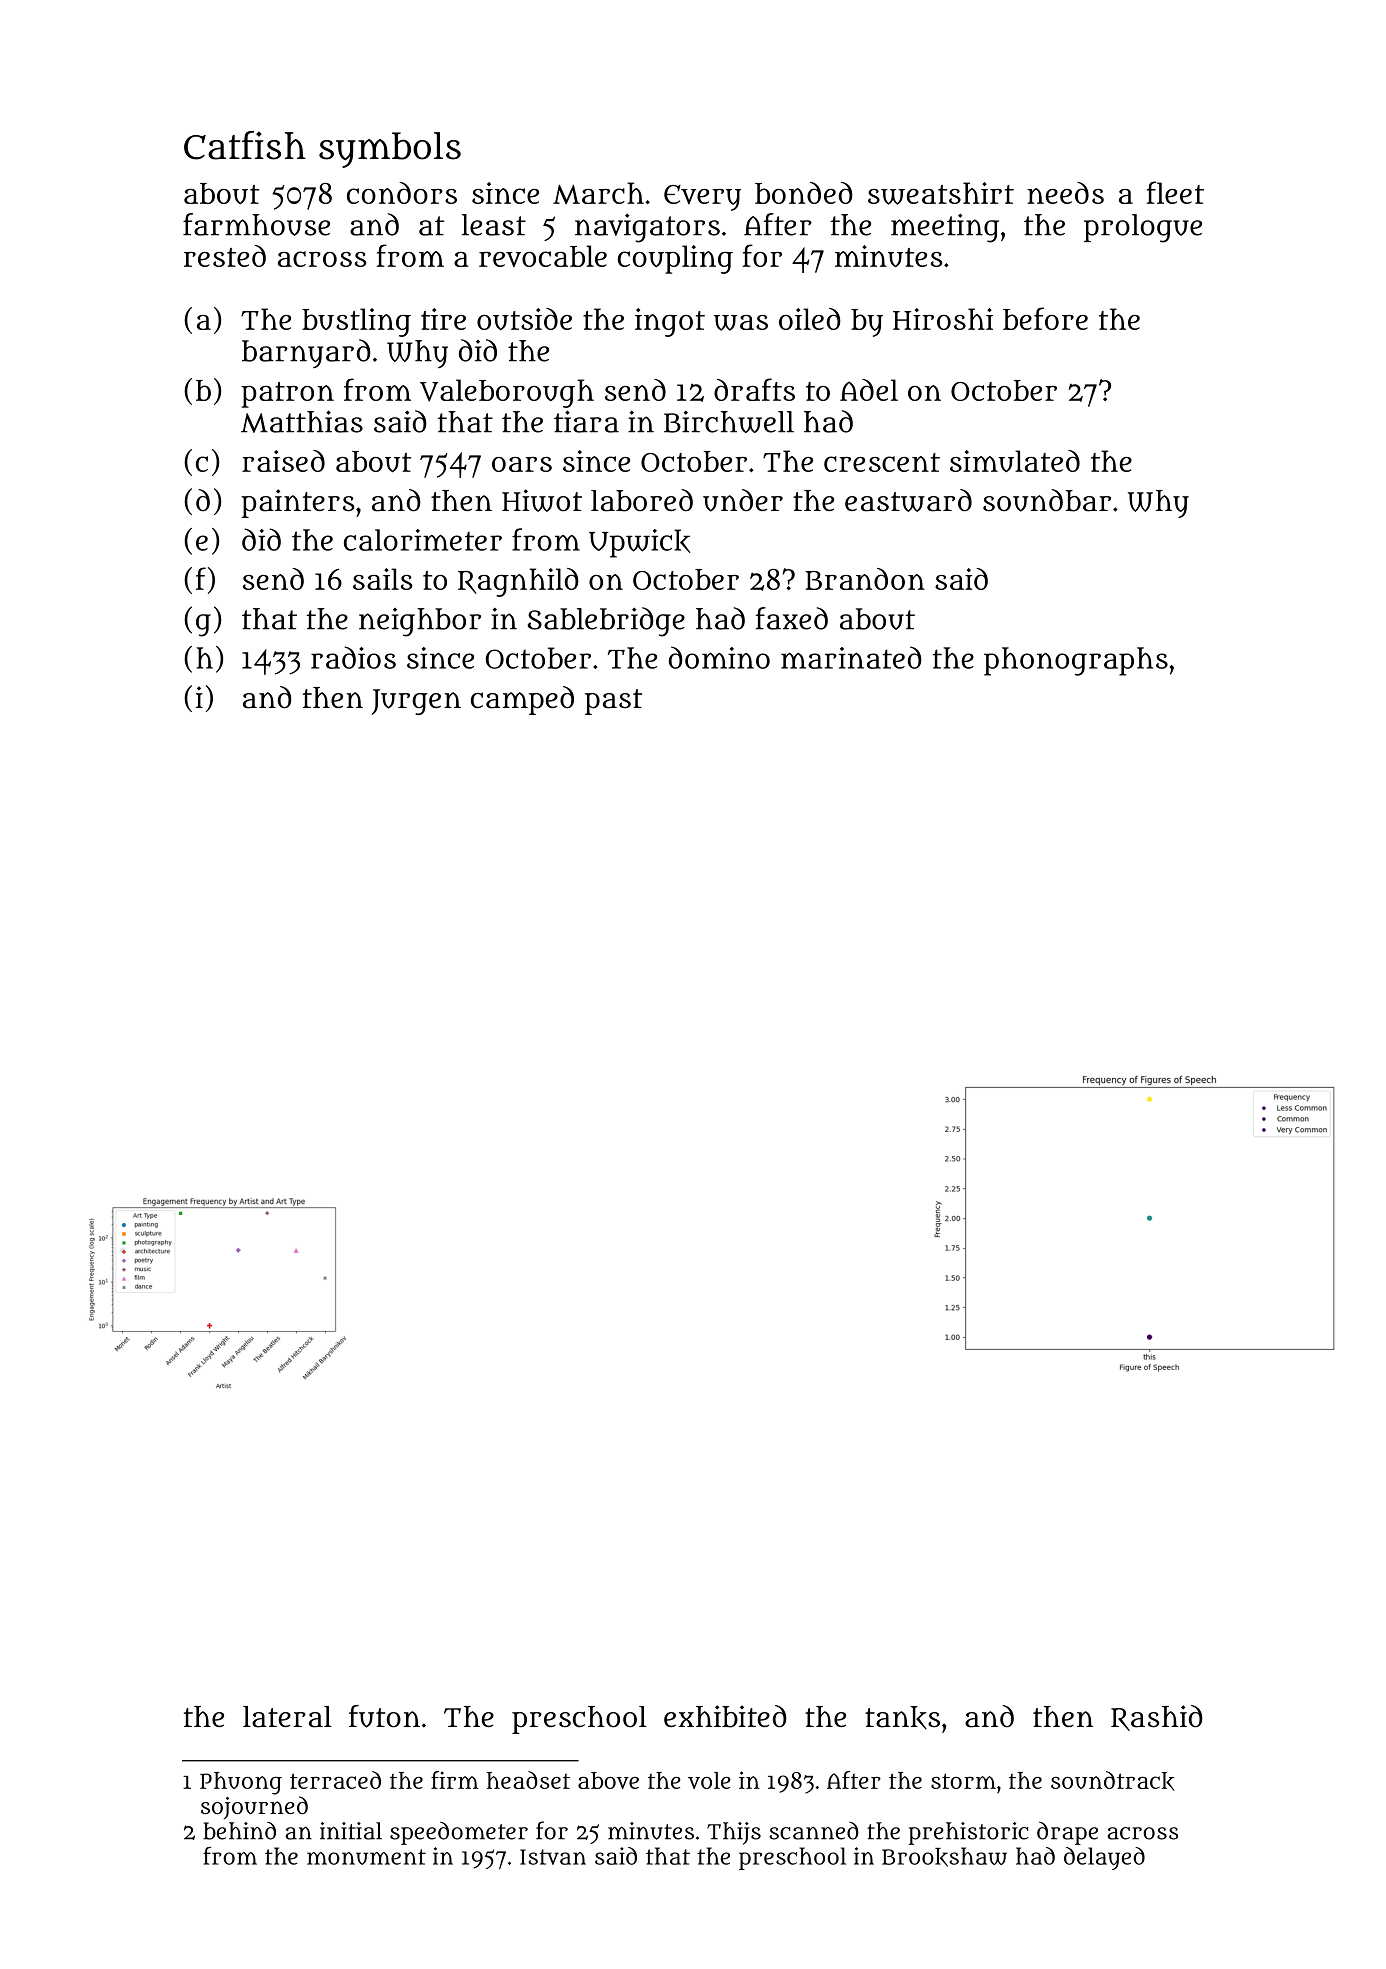  I want to click on soundbar, so click(1047, 500).
